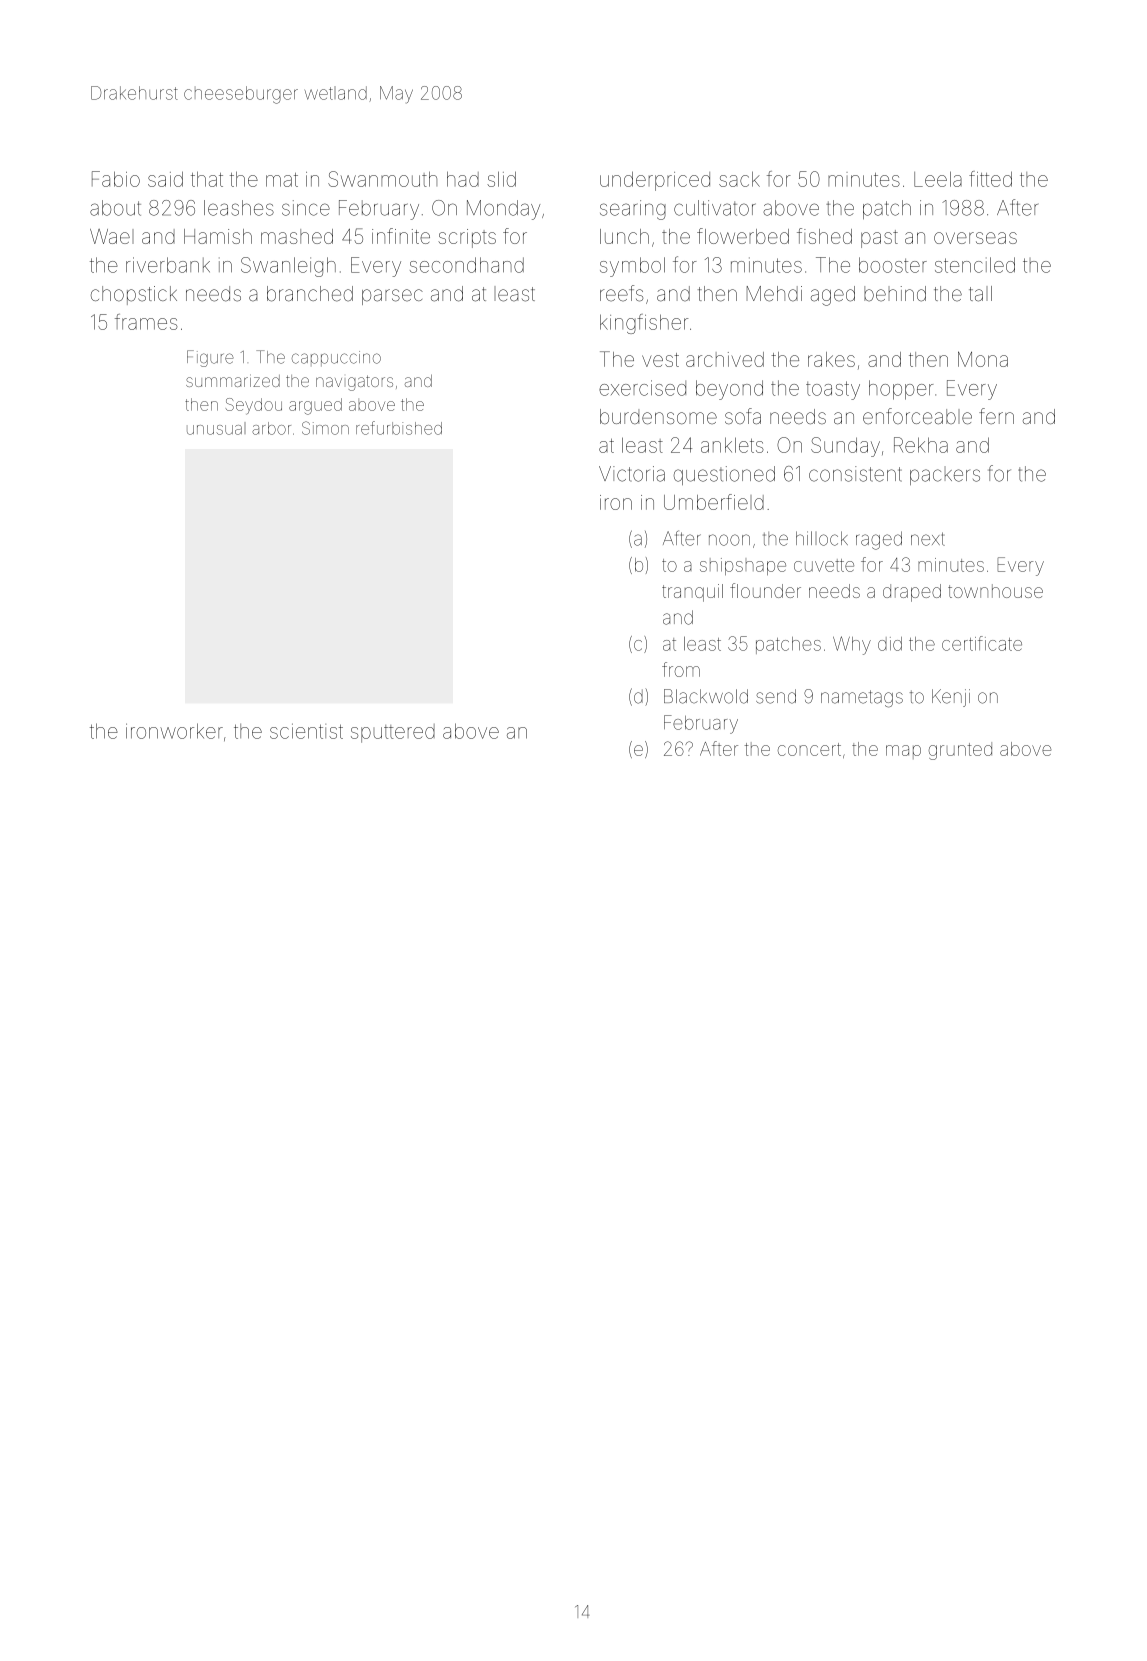 This screenshot has height=1661, width=1147. I want to click on Swanleigh, so click(288, 267).
